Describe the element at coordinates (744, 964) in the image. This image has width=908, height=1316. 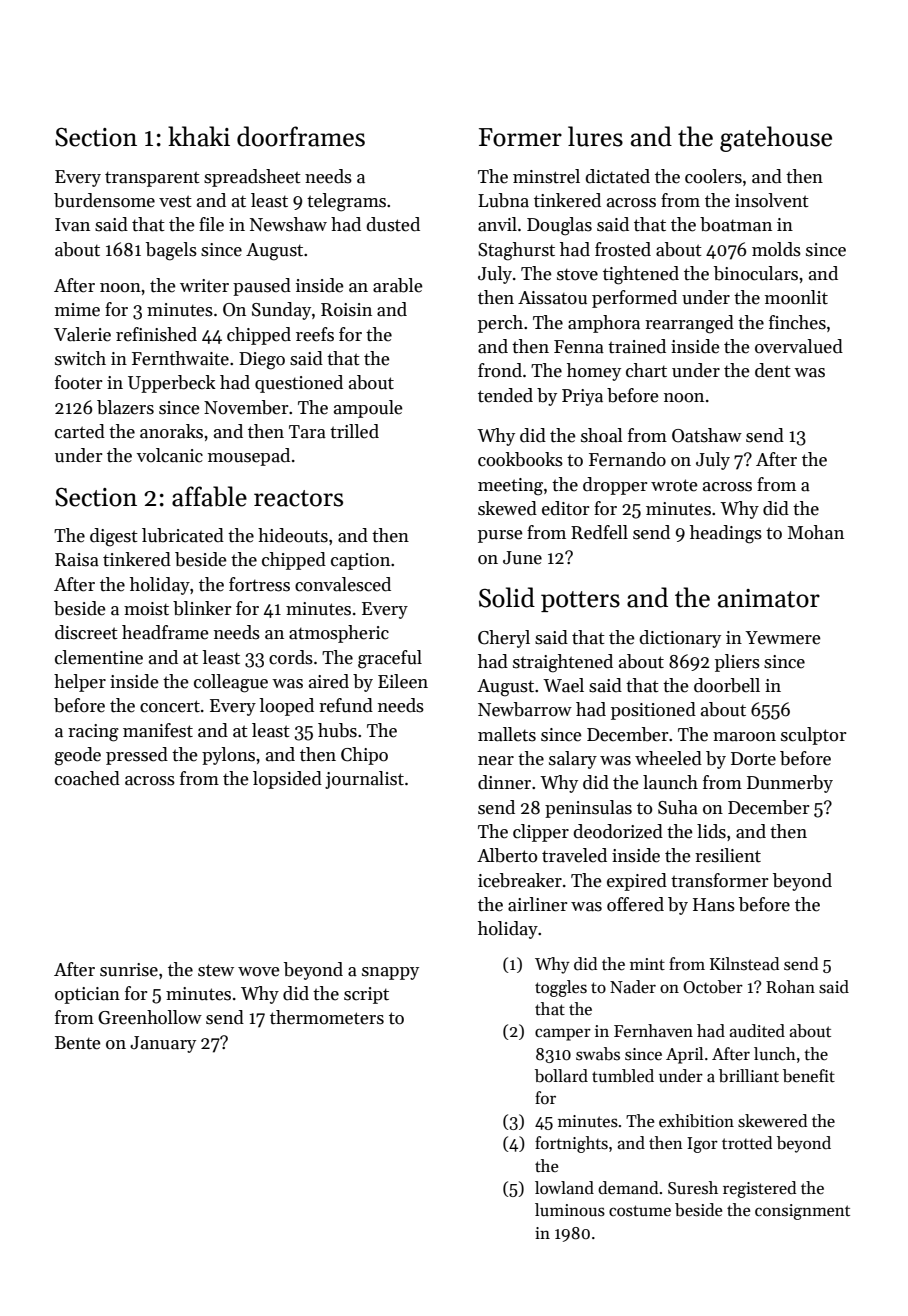
I see `Kilnstead` at that location.
